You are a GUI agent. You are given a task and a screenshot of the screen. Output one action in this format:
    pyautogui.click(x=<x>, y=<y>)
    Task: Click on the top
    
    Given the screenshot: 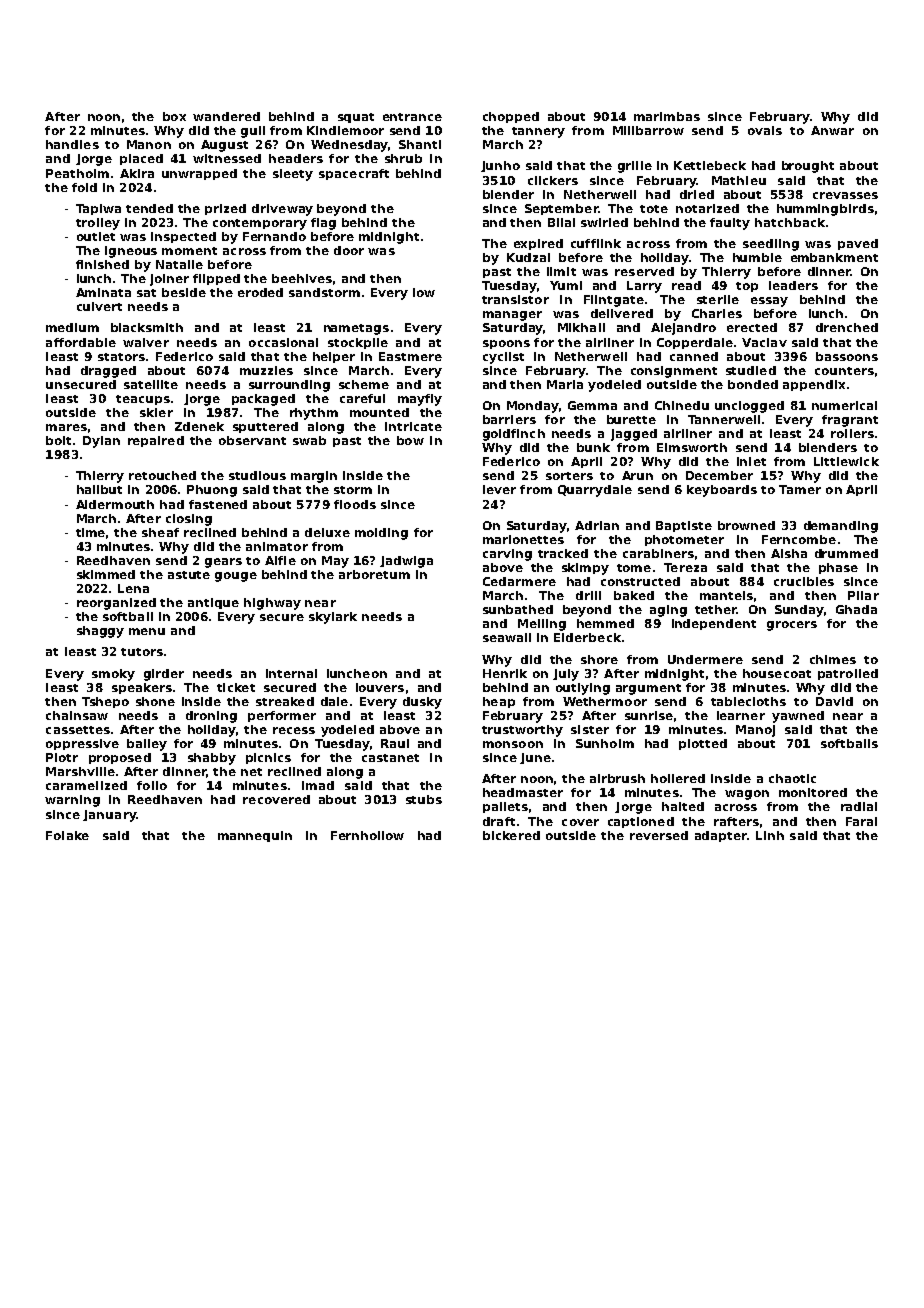 What is the action you would take?
    pyautogui.click(x=747, y=287)
